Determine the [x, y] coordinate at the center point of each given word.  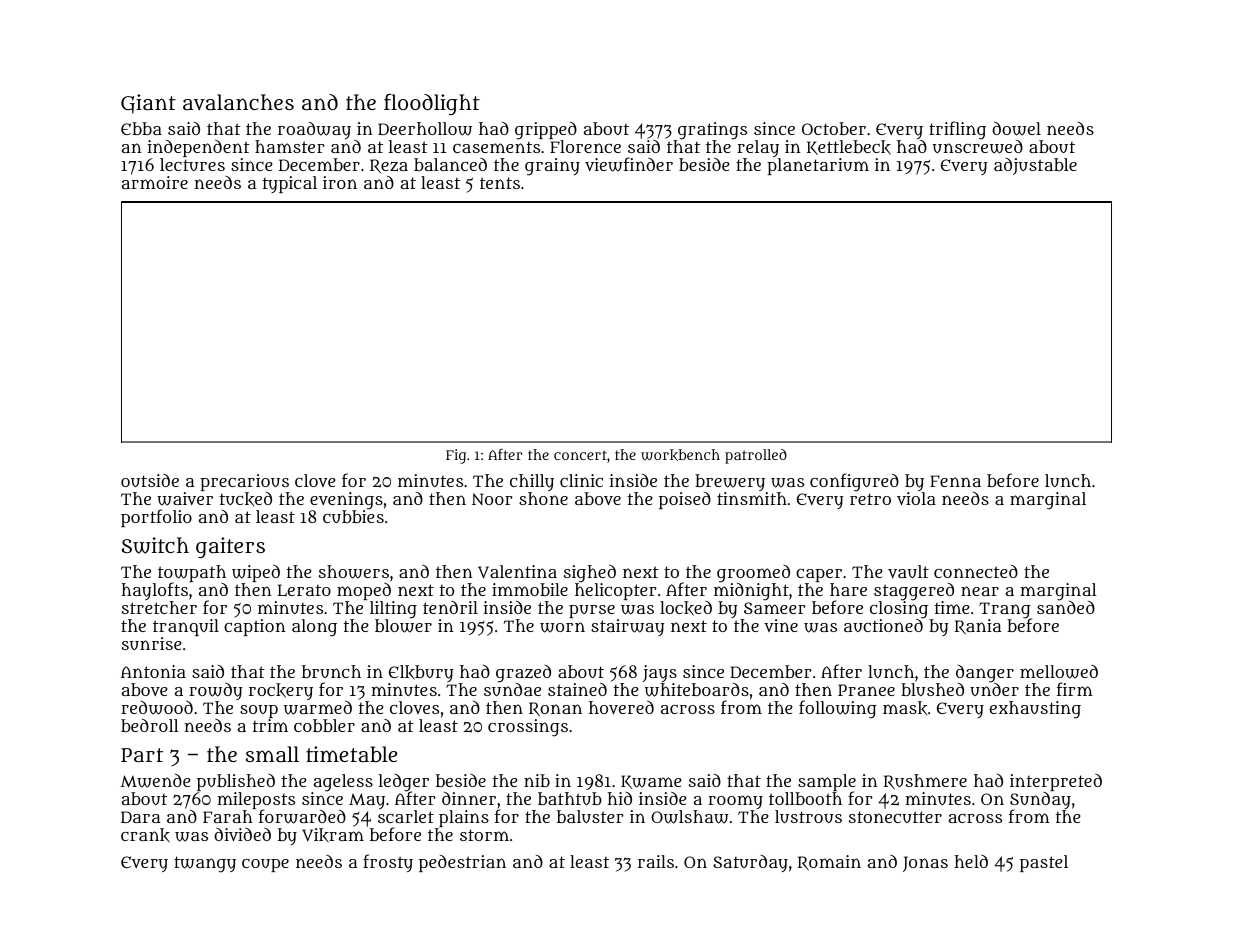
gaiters [230, 547]
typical [290, 184]
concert [580, 455]
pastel [1044, 863]
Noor [492, 499]
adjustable [1035, 166]
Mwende [156, 781]
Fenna [955, 481]
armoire [155, 182]
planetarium [818, 166]
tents [500, 183]
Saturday [750, 863]
